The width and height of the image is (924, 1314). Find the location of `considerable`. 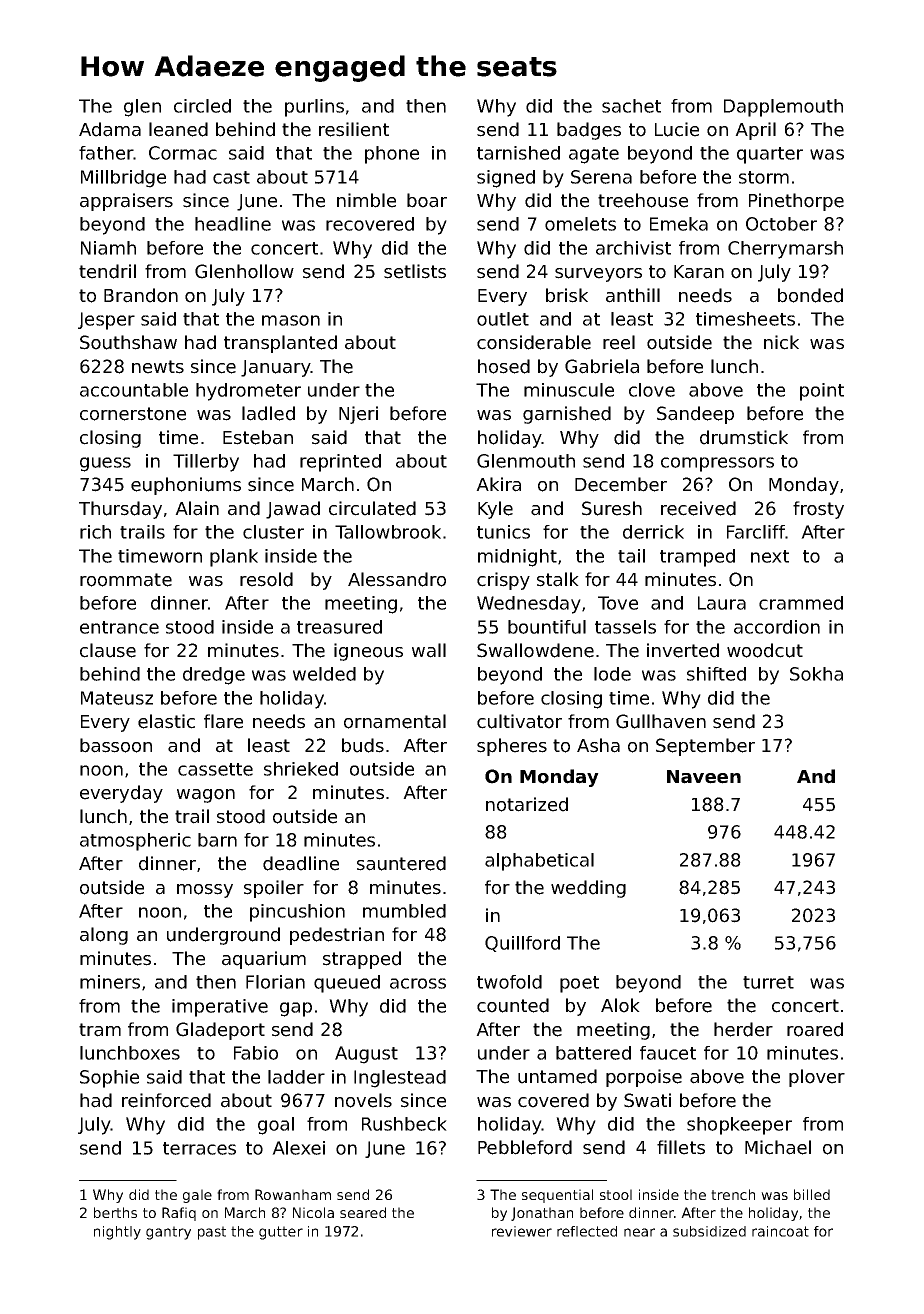

considerable is located at coordinates (534, 342).
